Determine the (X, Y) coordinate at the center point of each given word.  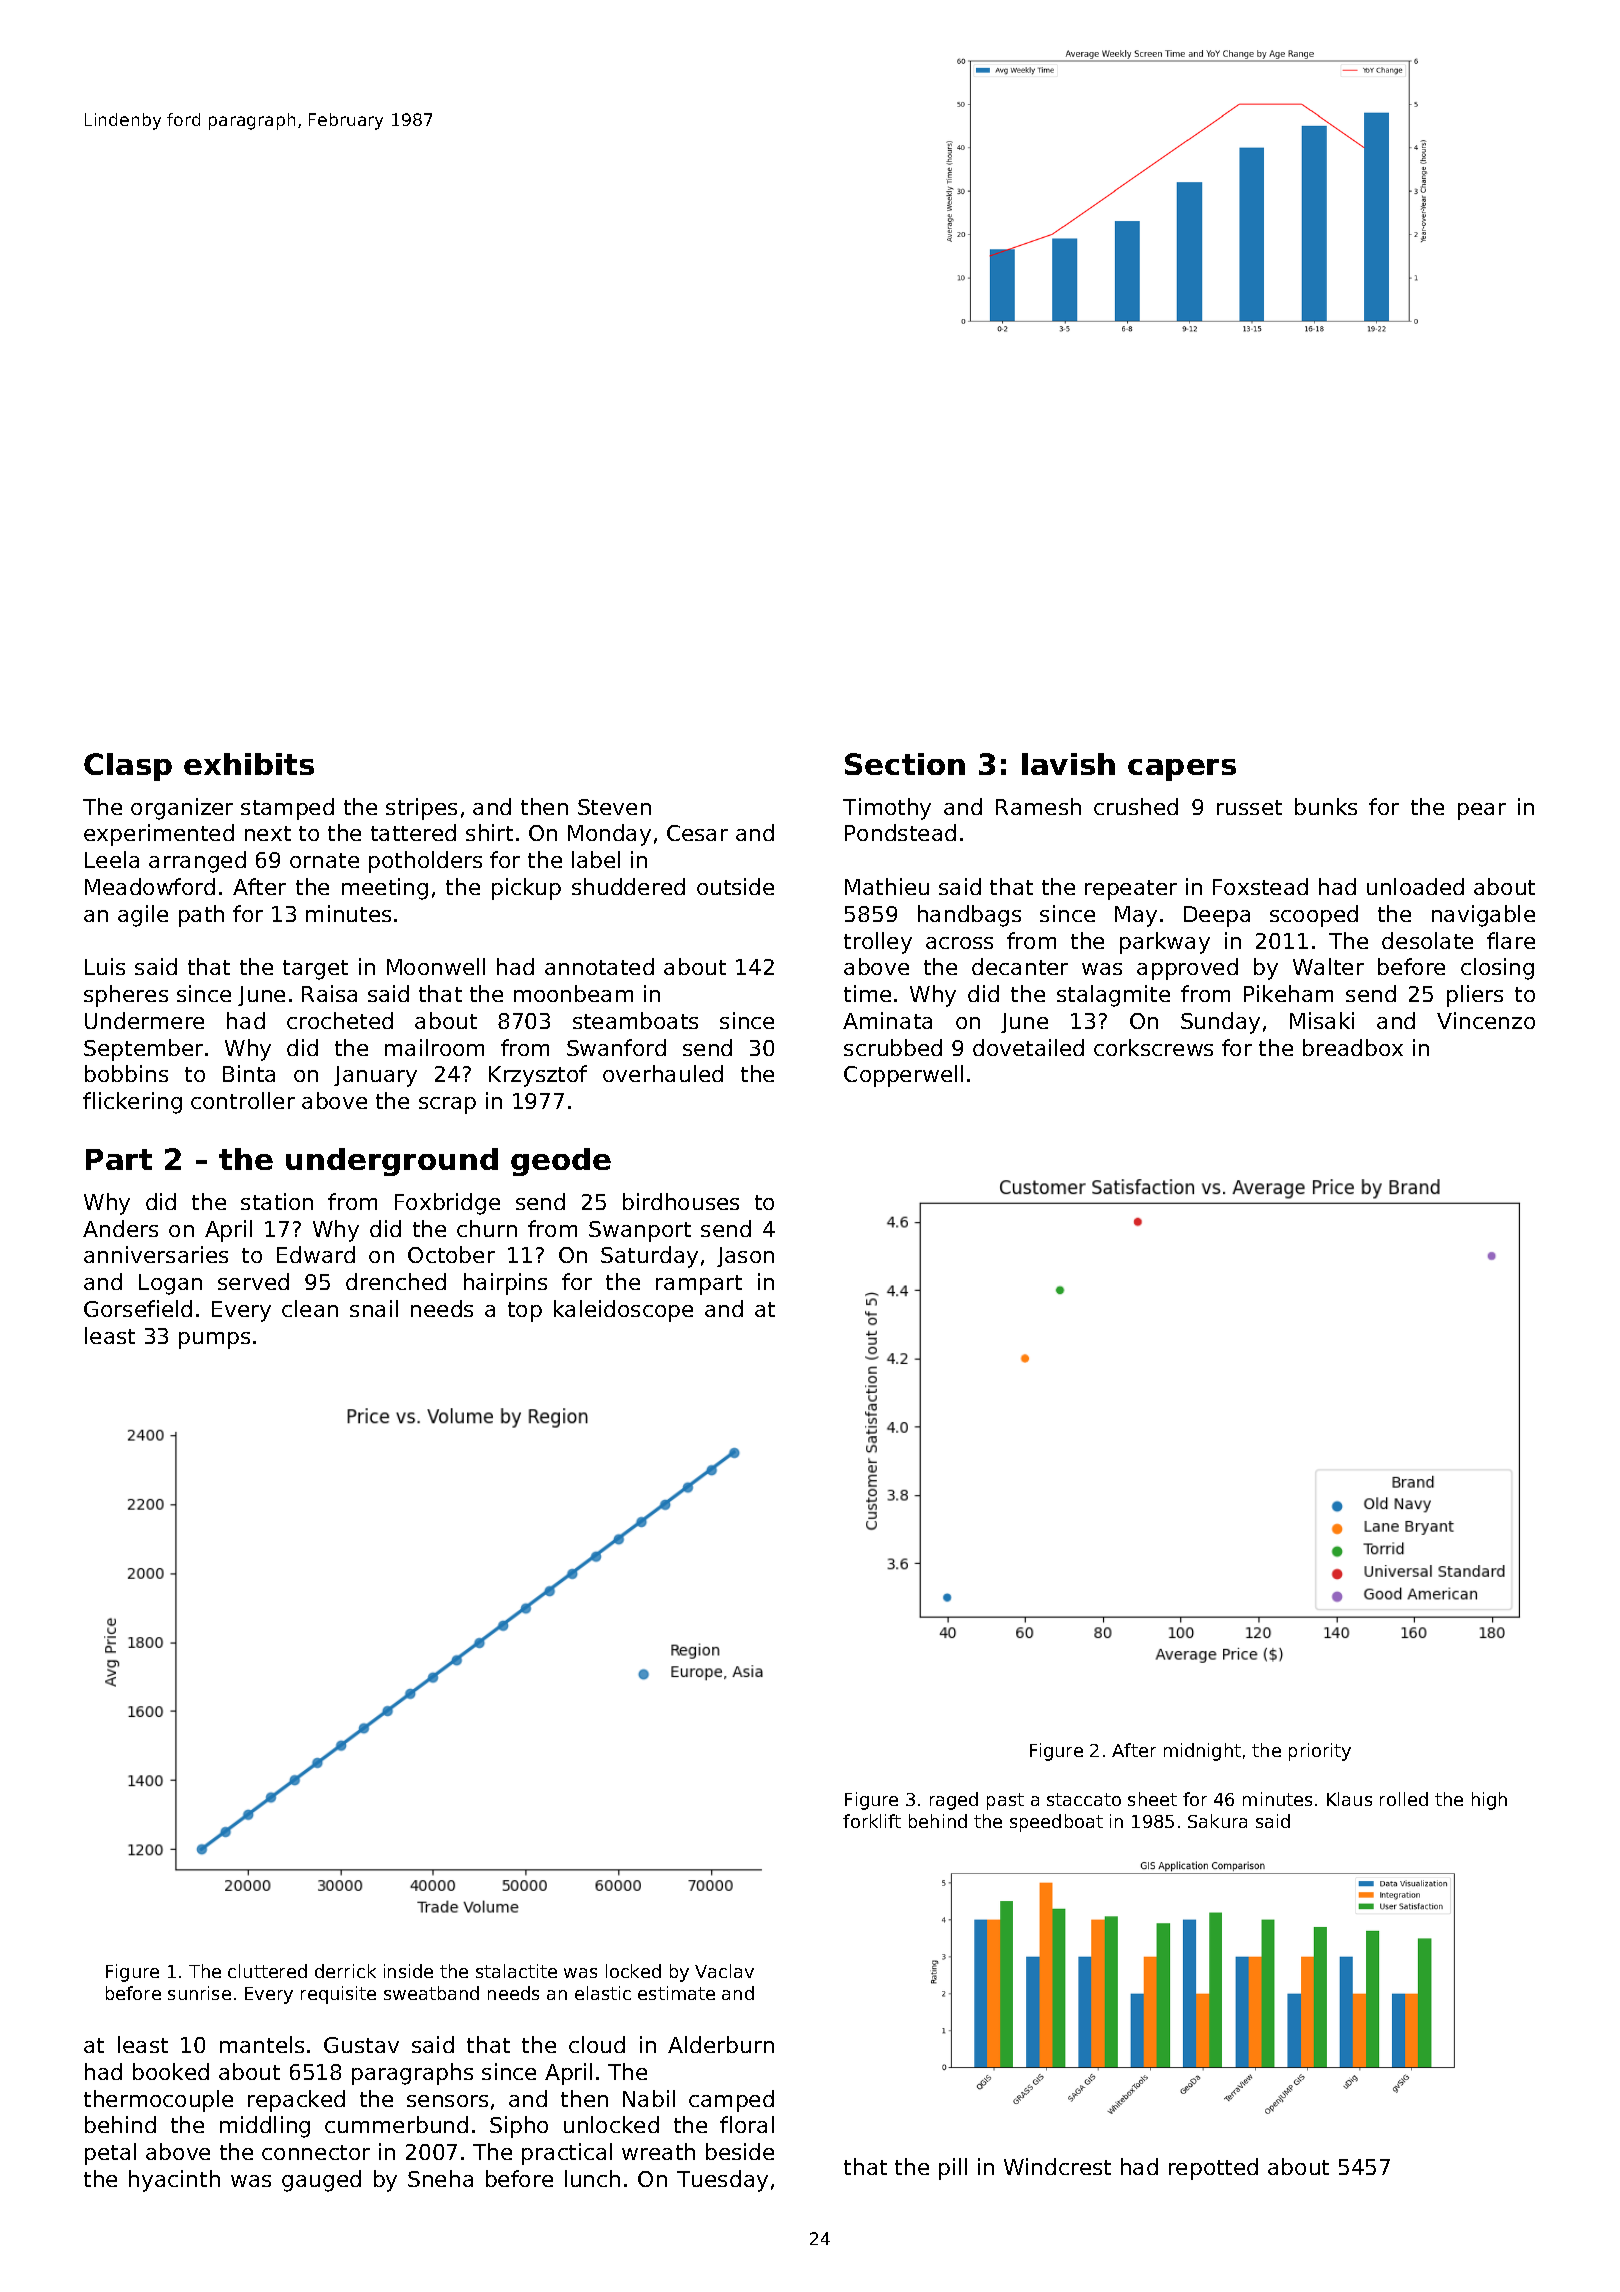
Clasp (128, 767)
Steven (614, 807)
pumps (214, 1340)
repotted (1213, 2169)
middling (265, 2127)
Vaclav (724, 1971)
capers (1182, 770)
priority (1320, 1752)
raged (954, 1801)
